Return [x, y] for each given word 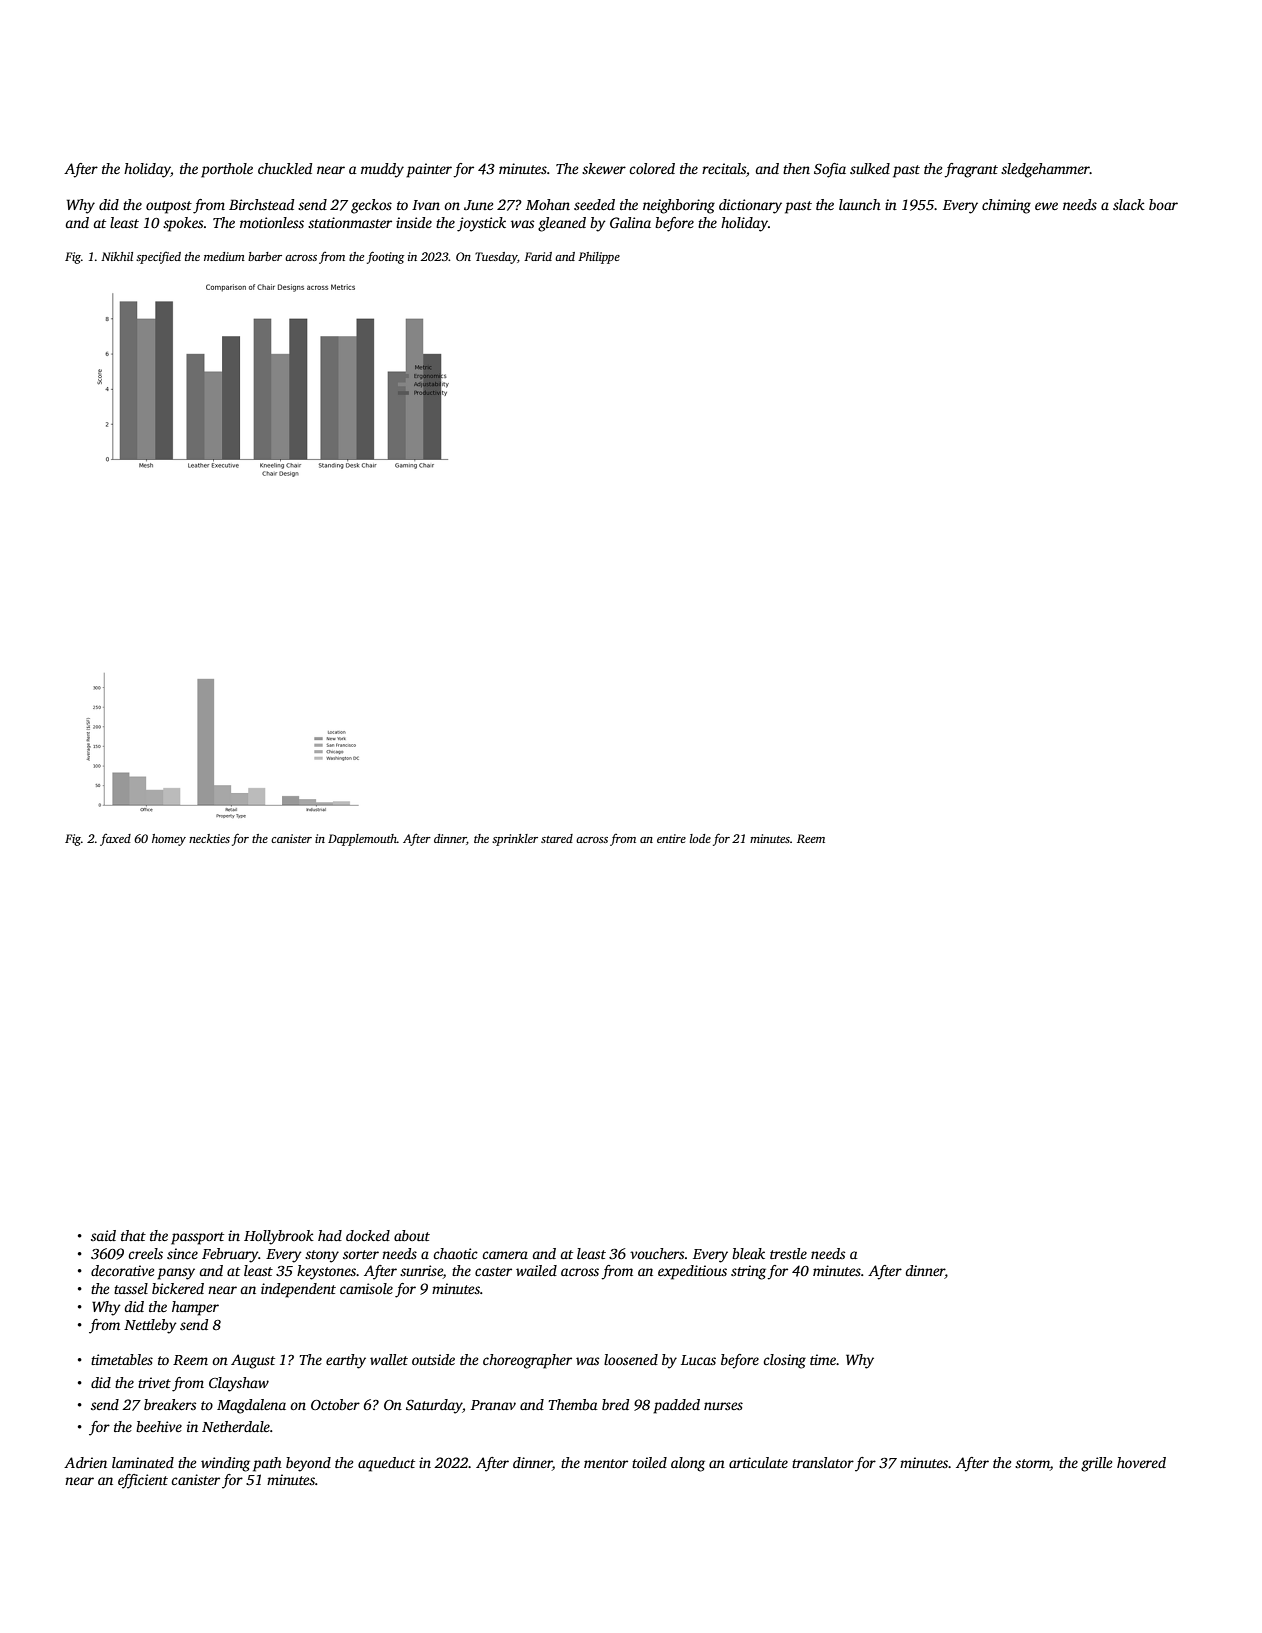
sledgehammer [1045, 170]
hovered [1141, 1462]
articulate [758, 1462]
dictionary [750, 206]
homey [169, 840]
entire [671, 838]
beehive [159, 1426]
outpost [169, 207]
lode [700, 838]
